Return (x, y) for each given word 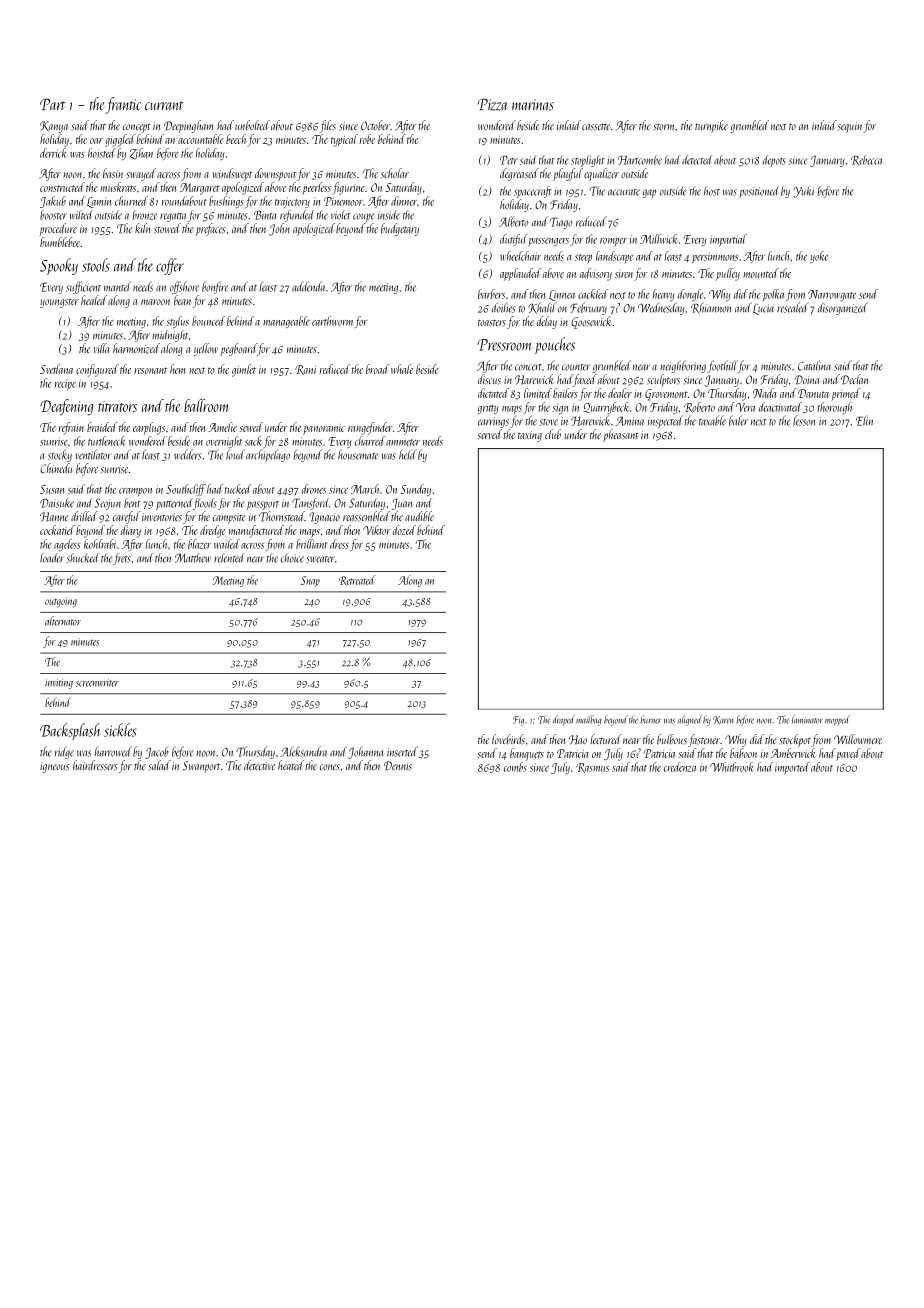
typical (344, 140)
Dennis (398, 766)
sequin (850, 127)
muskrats (118, 187)
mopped (837, 720)
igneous (54, 767)
